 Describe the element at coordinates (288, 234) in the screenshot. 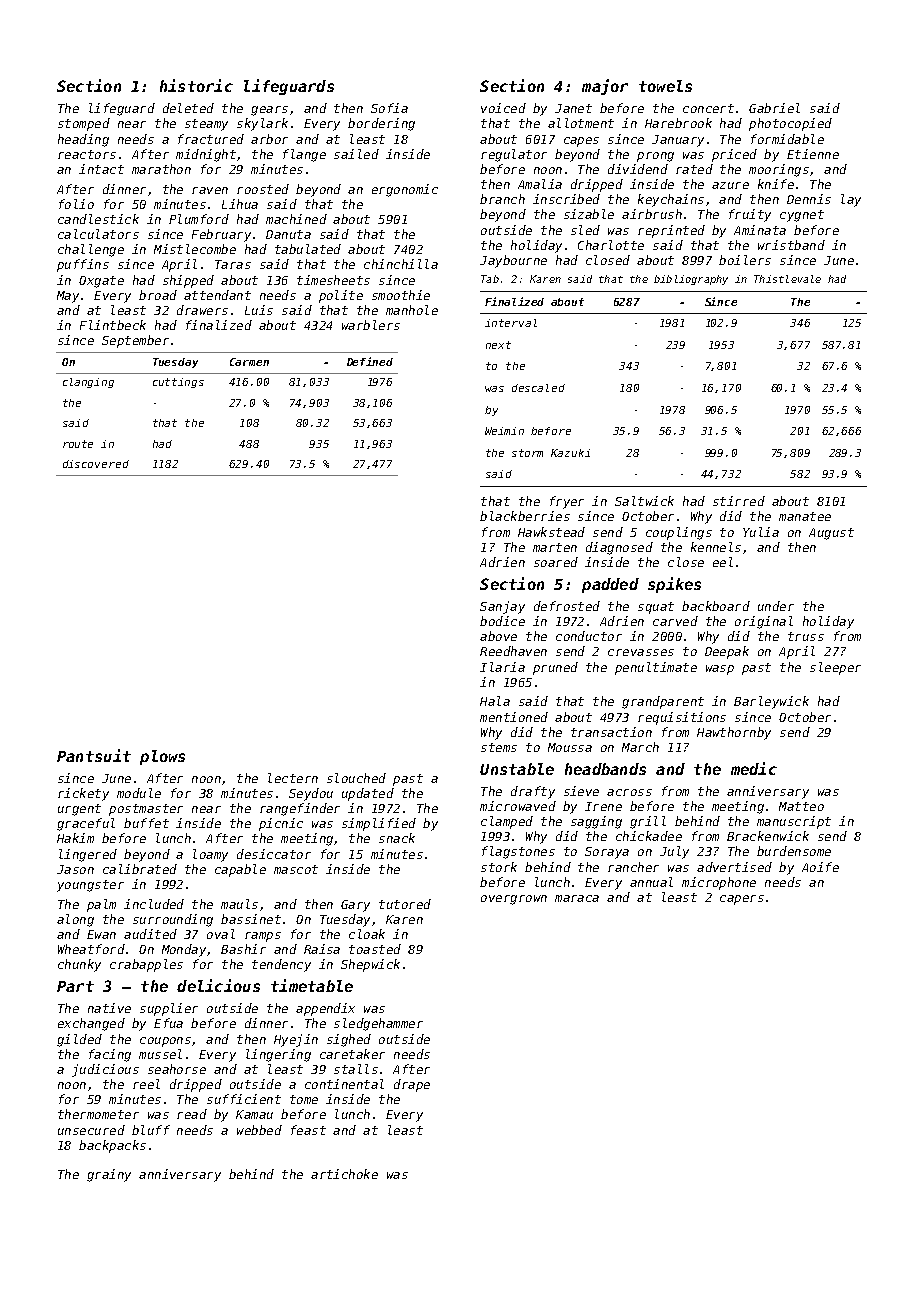

I see `Danuta` at that location.
